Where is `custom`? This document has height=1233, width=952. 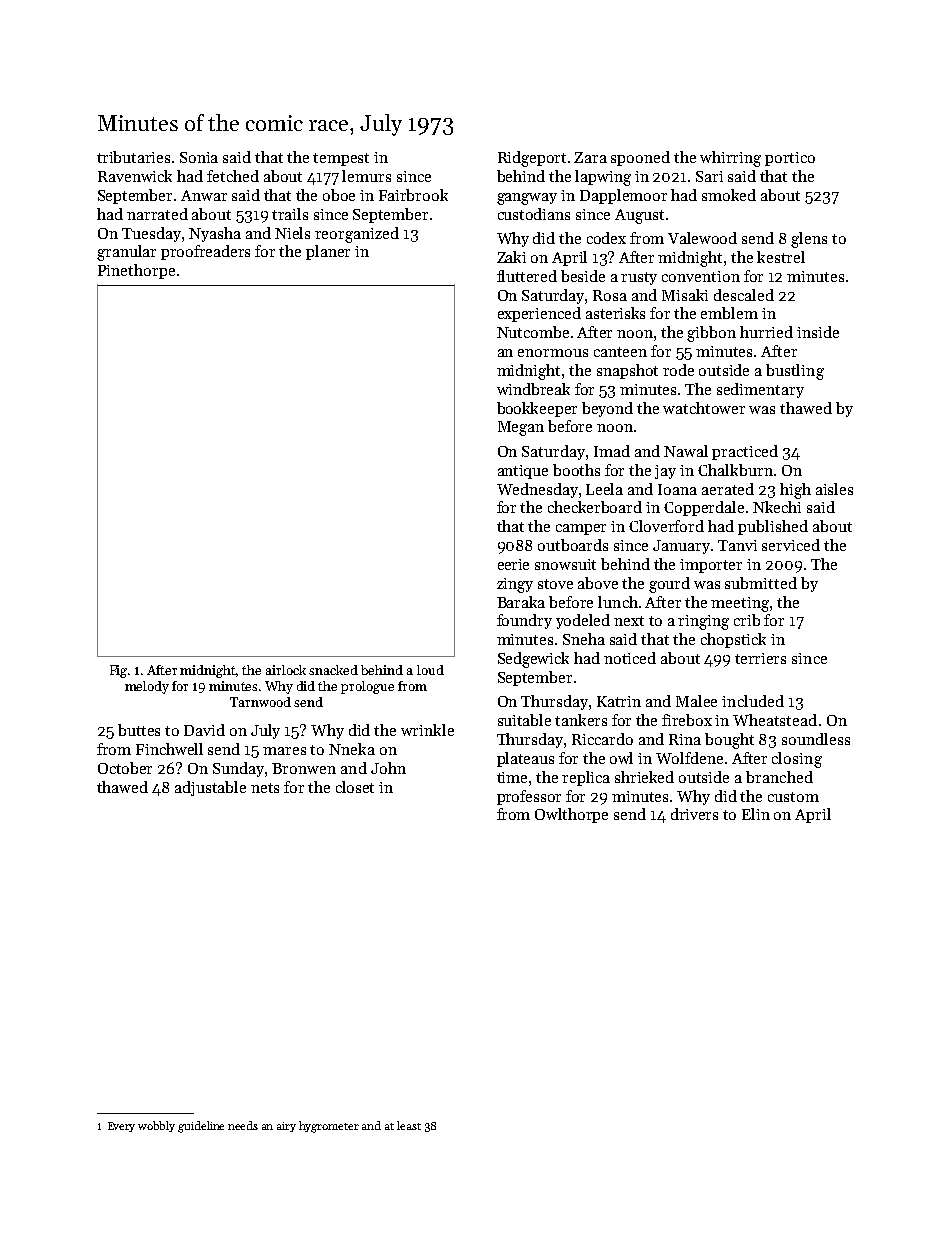 custom is located at coordinates (793, 797).
